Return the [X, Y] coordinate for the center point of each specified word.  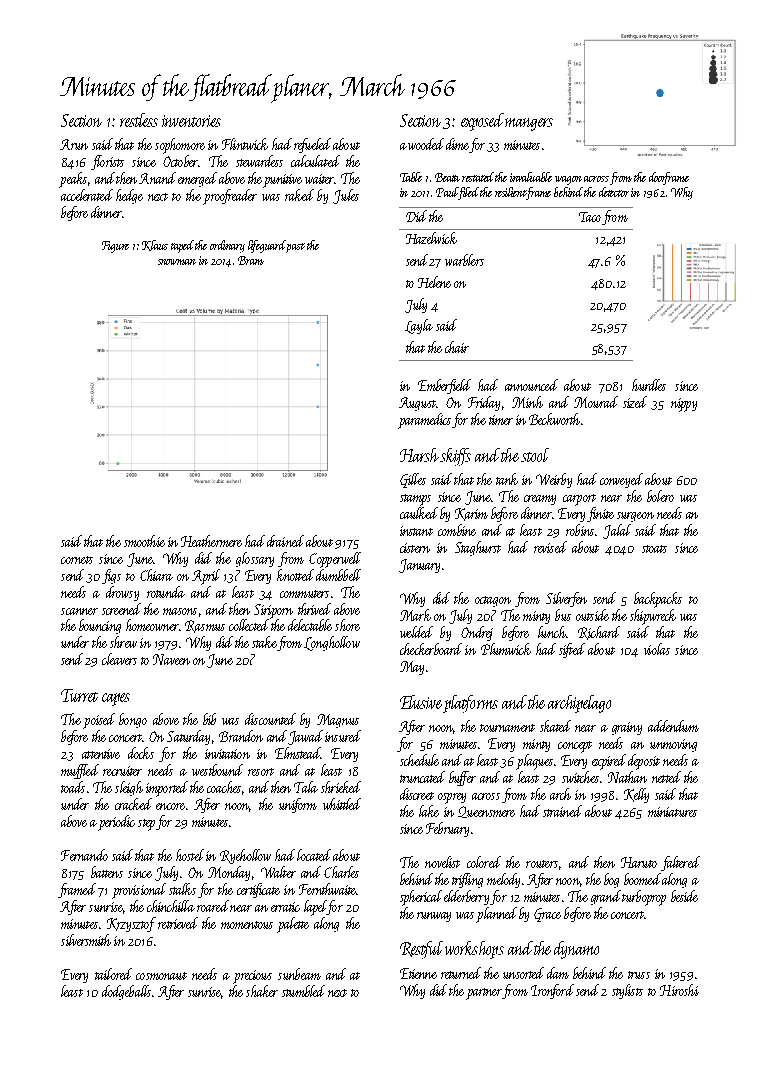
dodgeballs [126, 992]
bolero [660, 496]
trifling [467, 880]
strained [562, 811]
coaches [224, 787]
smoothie [144, 541]
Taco [590, 217]
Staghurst [478, 548]
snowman [177, 262]
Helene [434, 282]
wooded [426, 144]
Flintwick [245, 144]
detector [614, 192]
